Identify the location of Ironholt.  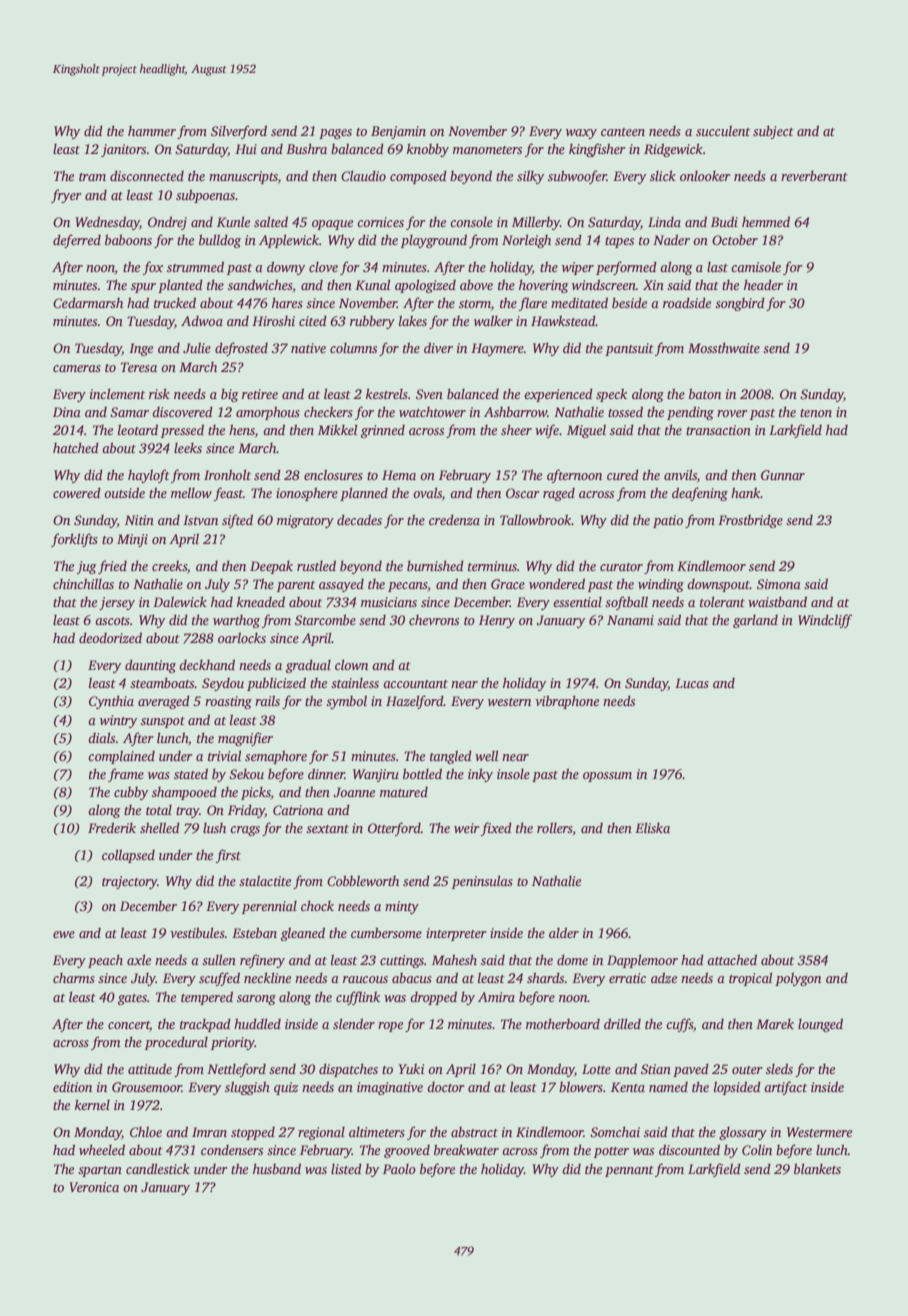
(227, 474).
